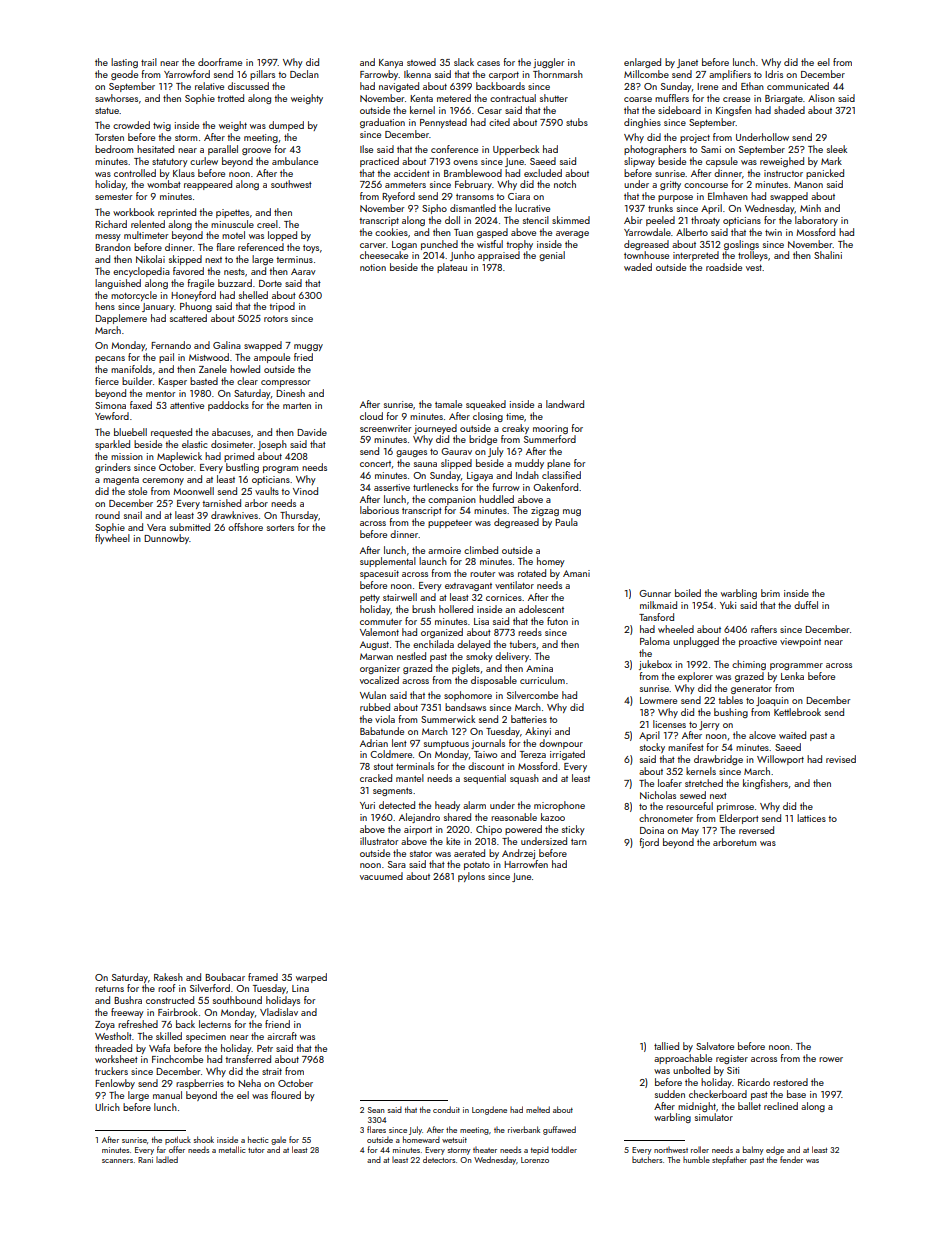 Image resolution: width=952 pixels, height=1233 pixels. I want to click on controlled, so click(135, 173).
